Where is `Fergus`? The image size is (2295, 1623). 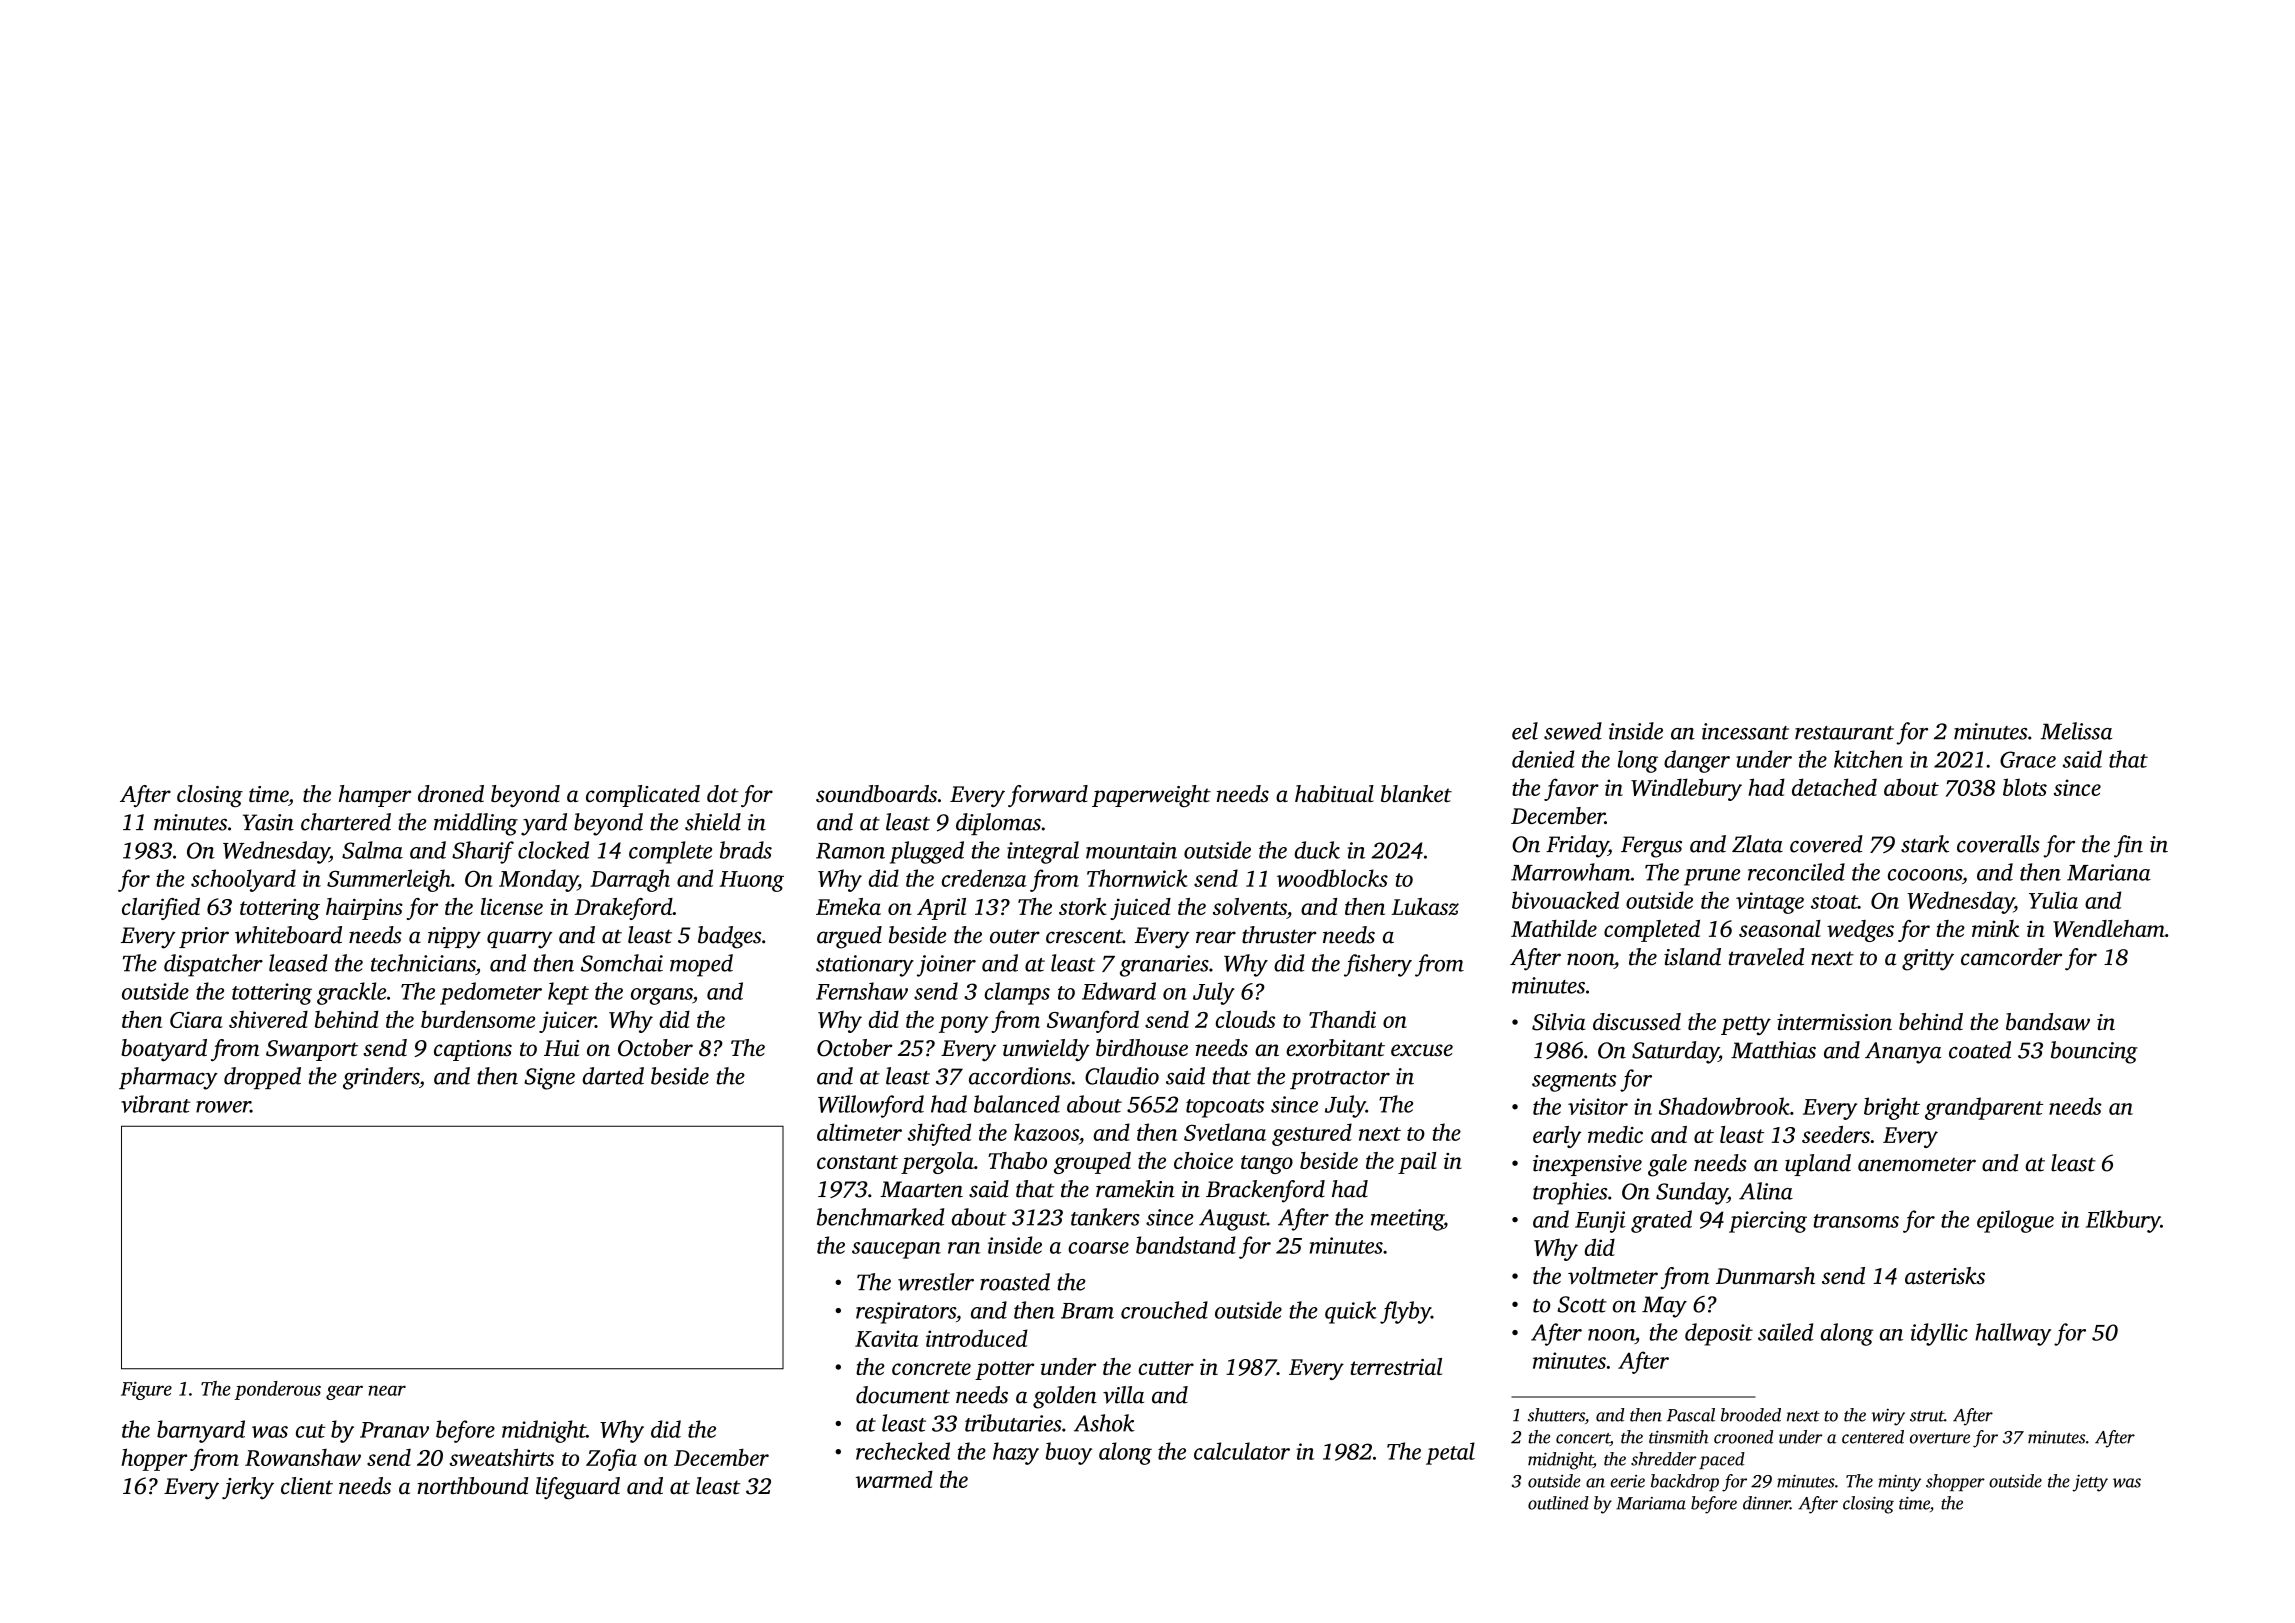 Fergus is located at coordinates (1651, 847).
